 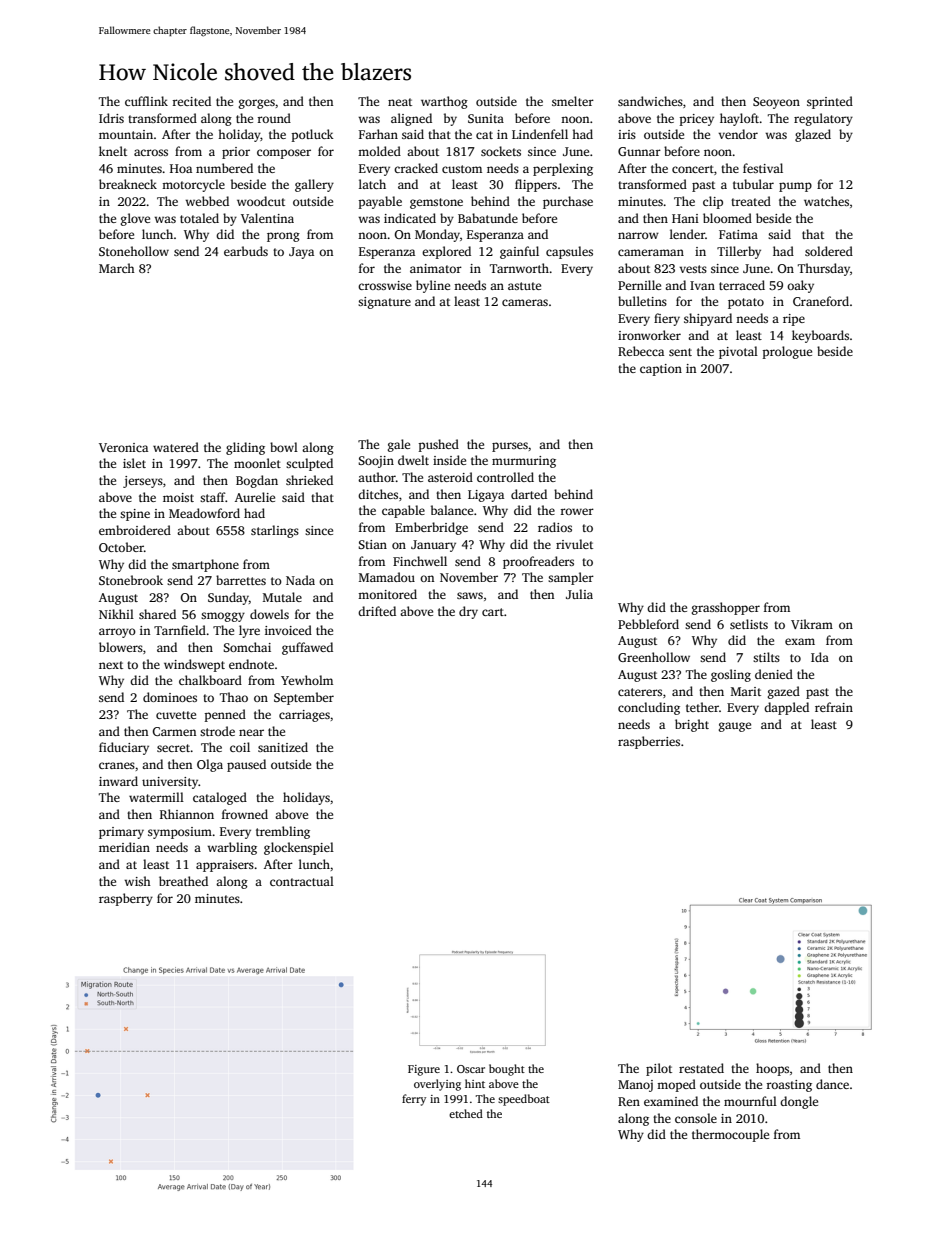 What do you see at coordinates (493, 612) in the document?
I see `cart` at bounding box center [493, 612].
